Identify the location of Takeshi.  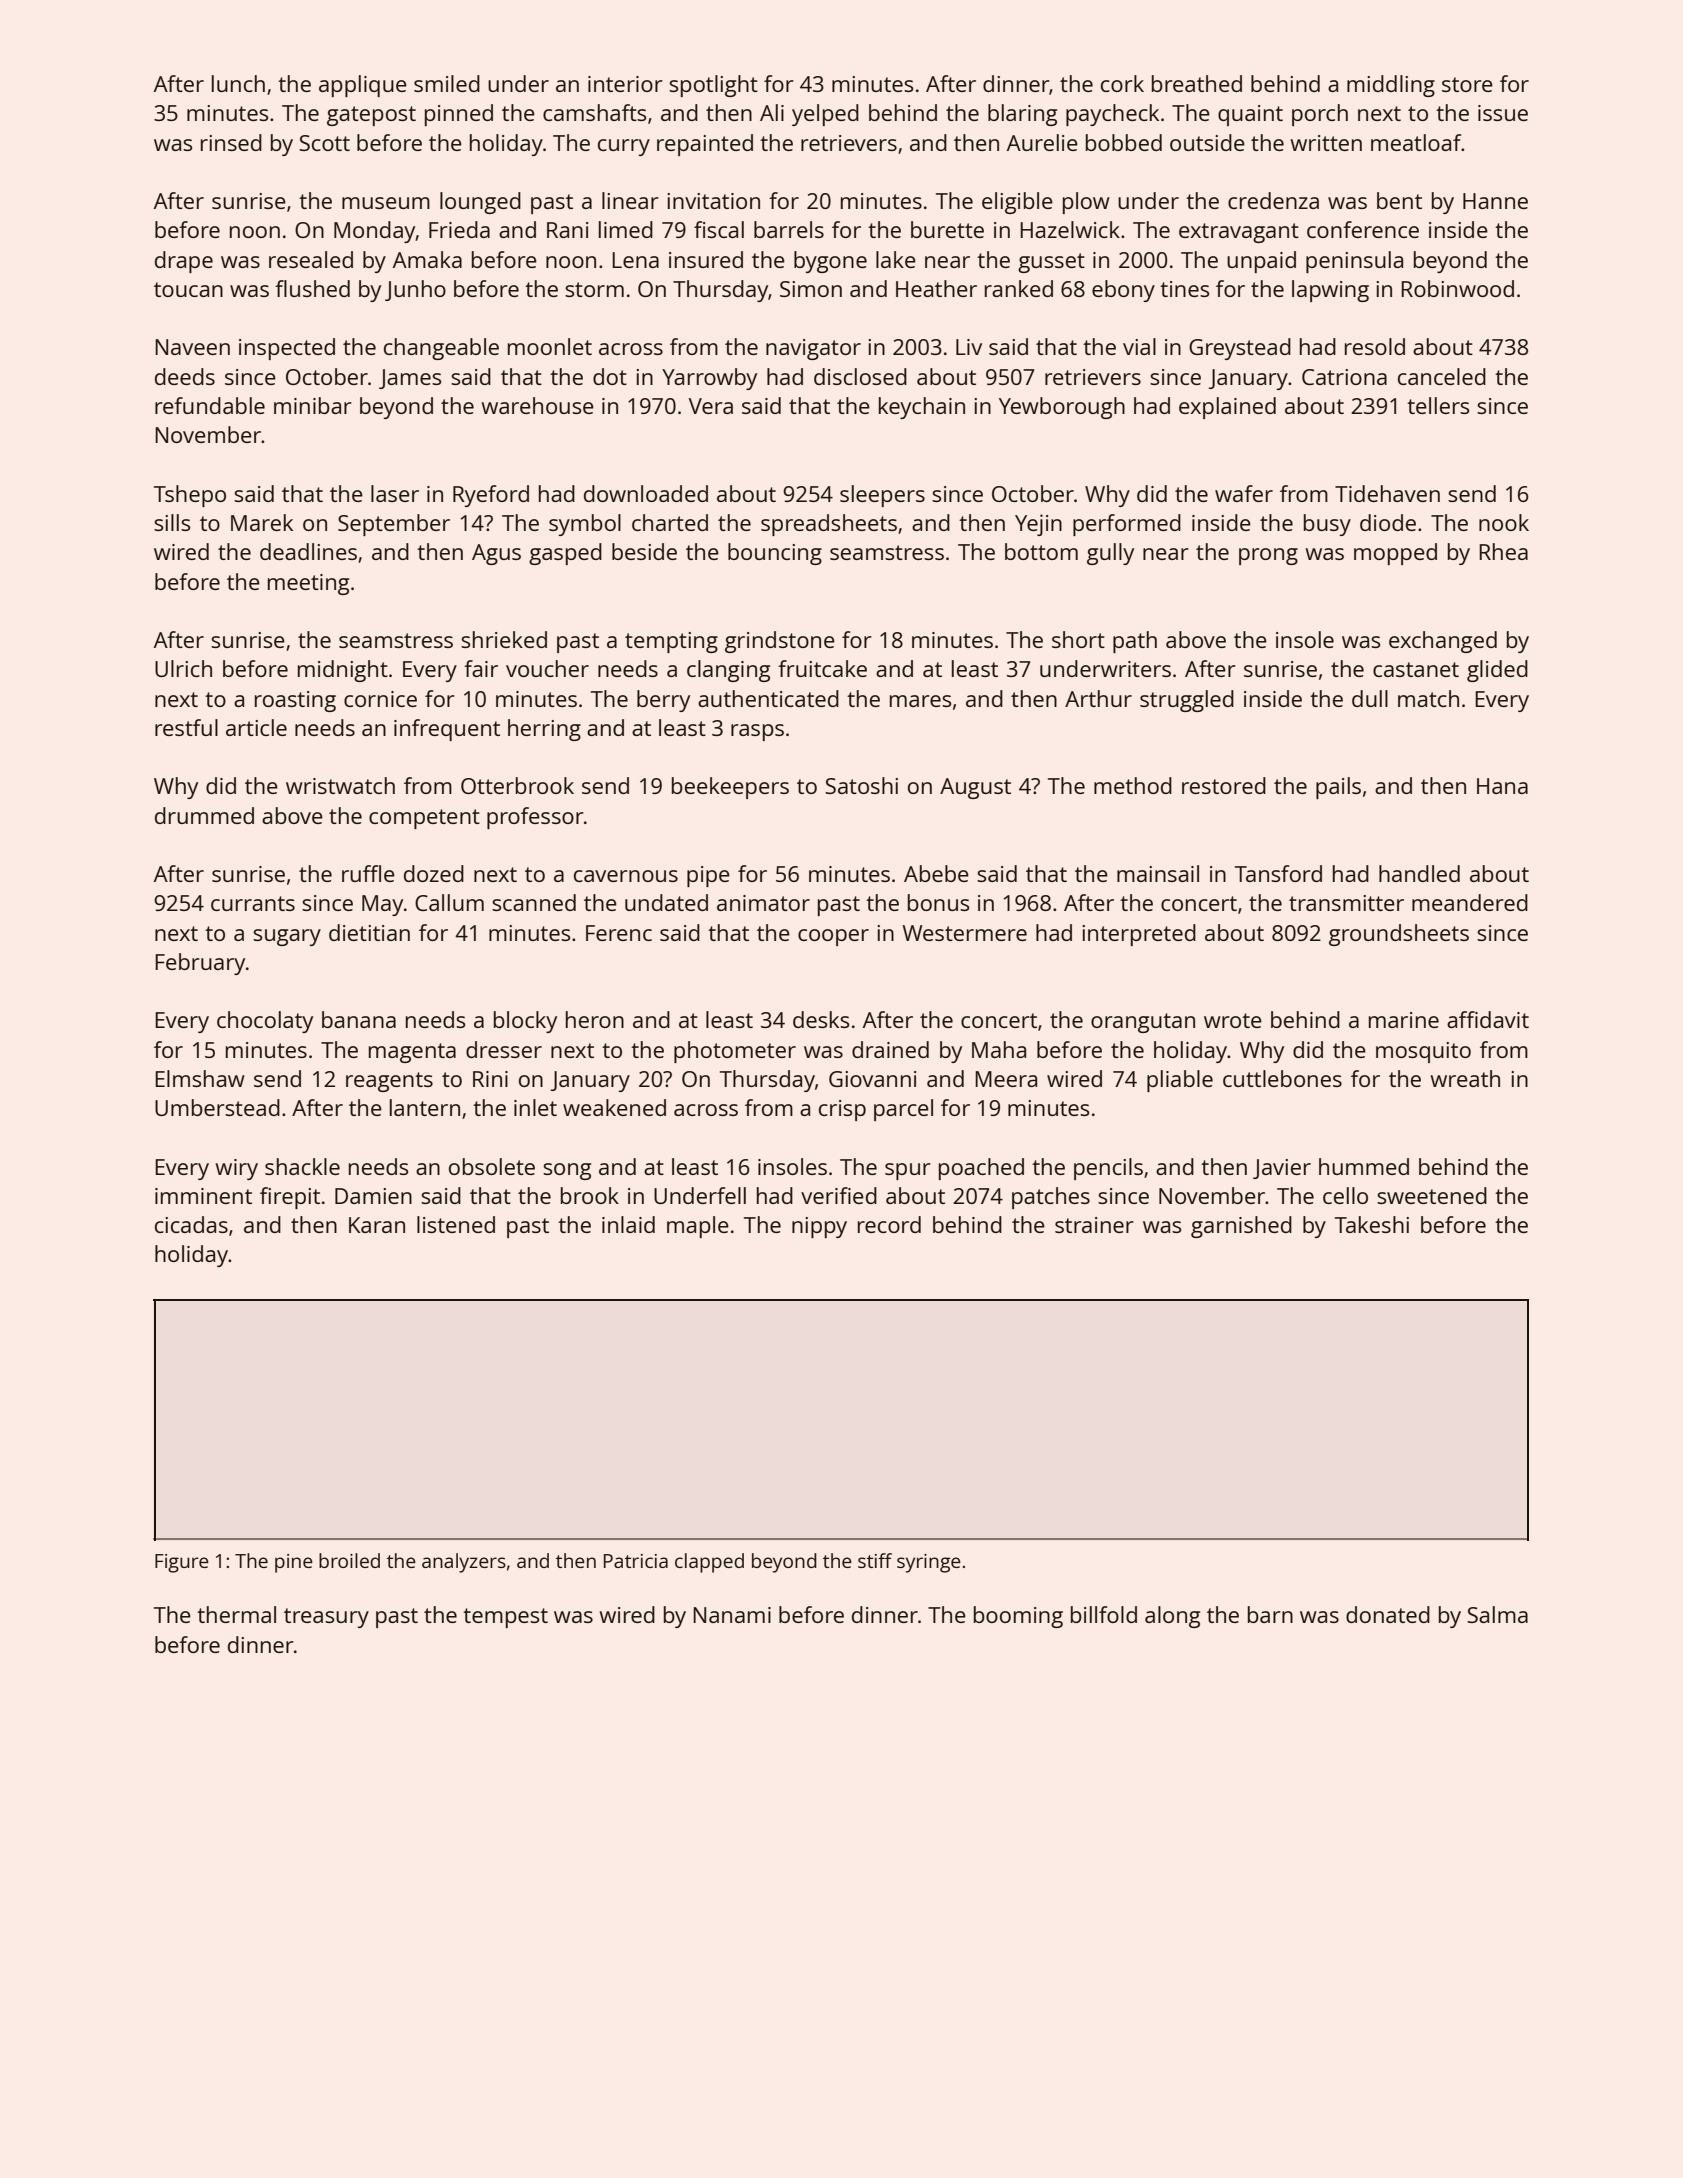
(1372, 1224).
